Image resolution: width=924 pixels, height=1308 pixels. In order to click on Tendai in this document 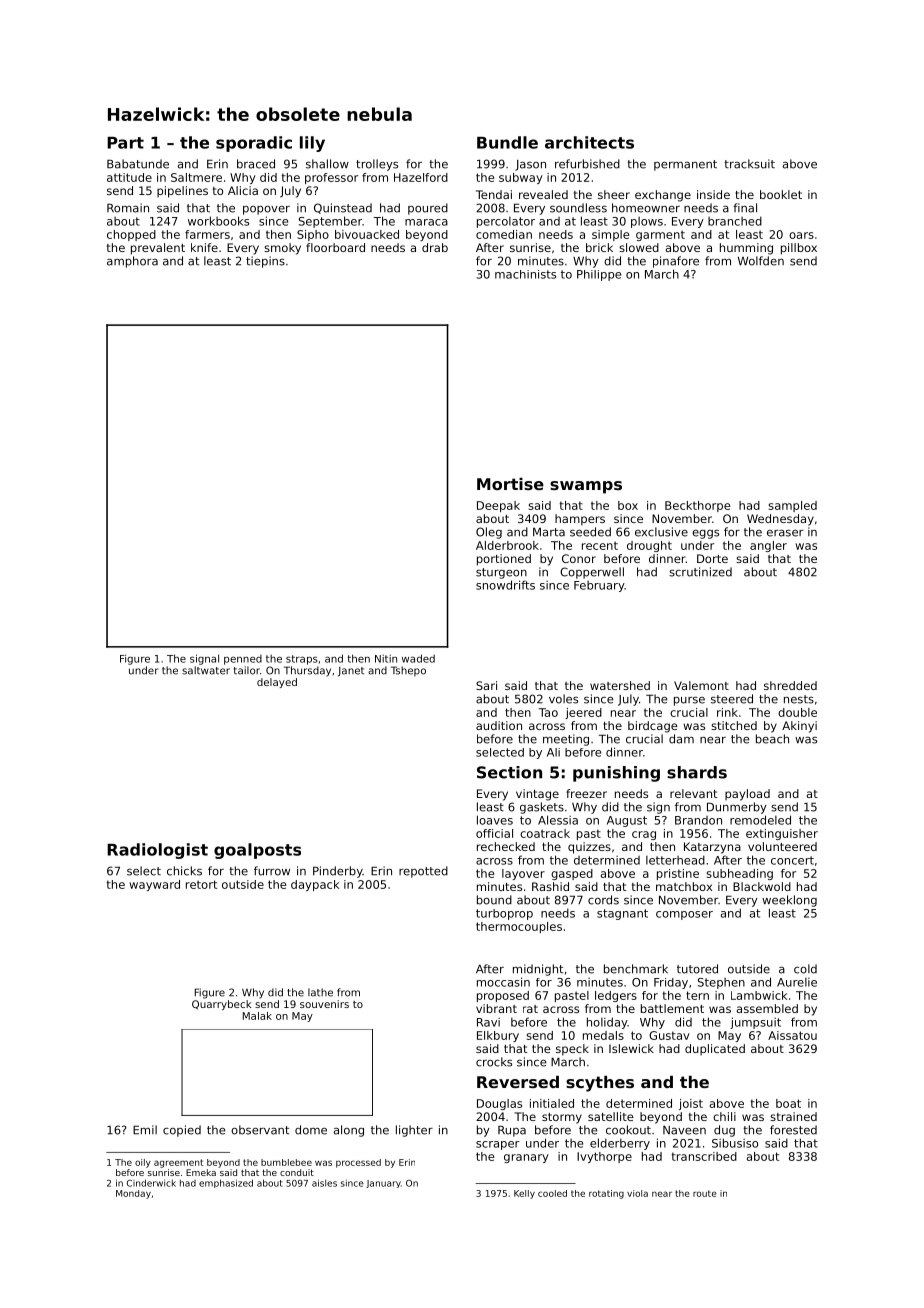, I will do `click(494, 194)`.
